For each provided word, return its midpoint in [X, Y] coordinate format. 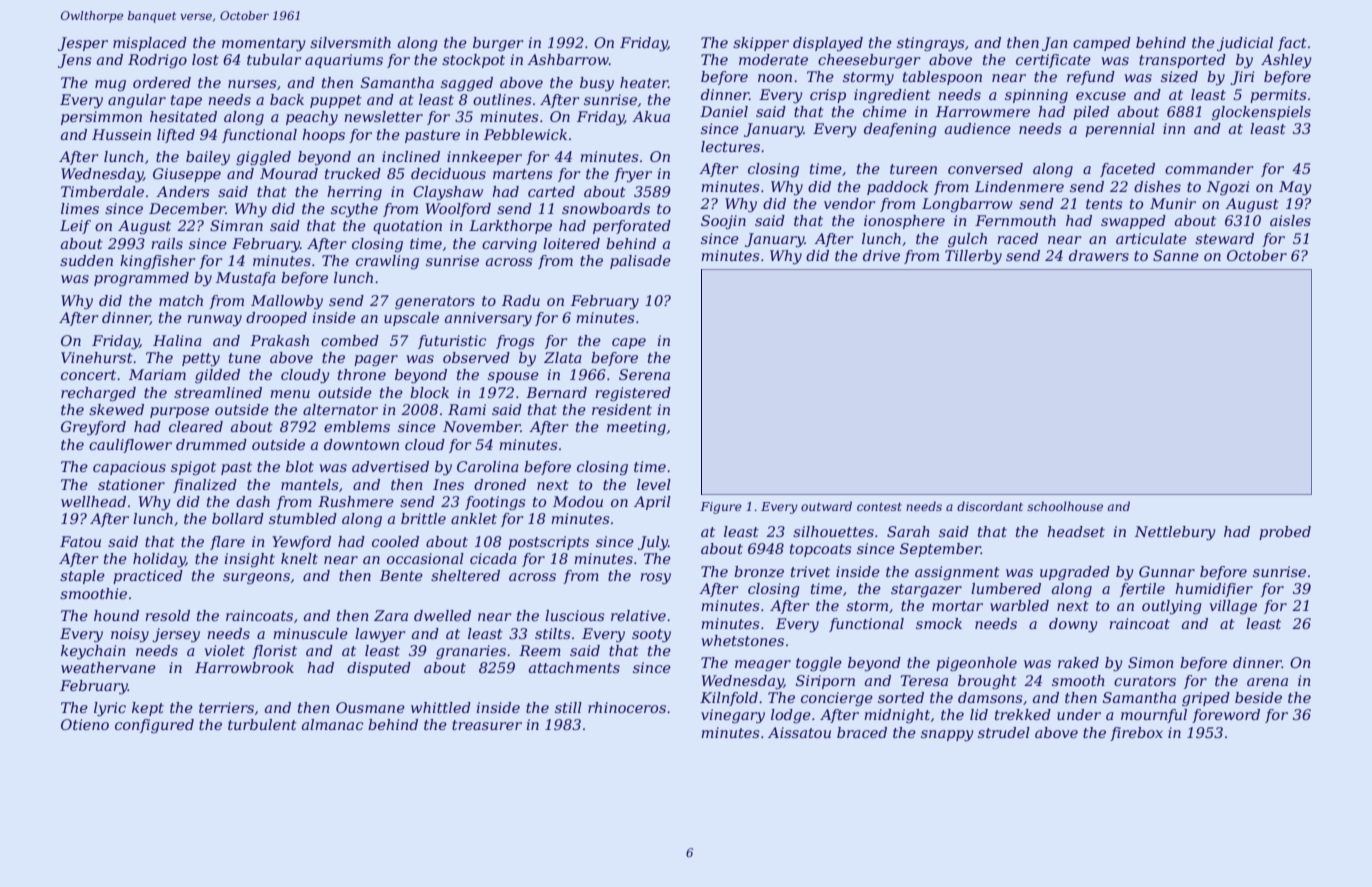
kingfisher [157, 262]
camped [1102, 44]
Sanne [1176, 255]
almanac [332, 724]
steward [1224, 238]
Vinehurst [97, 357]
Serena [644, 374]
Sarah [908, 531]
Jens [75, 61]
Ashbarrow [568, 59]
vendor [849, 203]
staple [82, 577]
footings [495, 503]
